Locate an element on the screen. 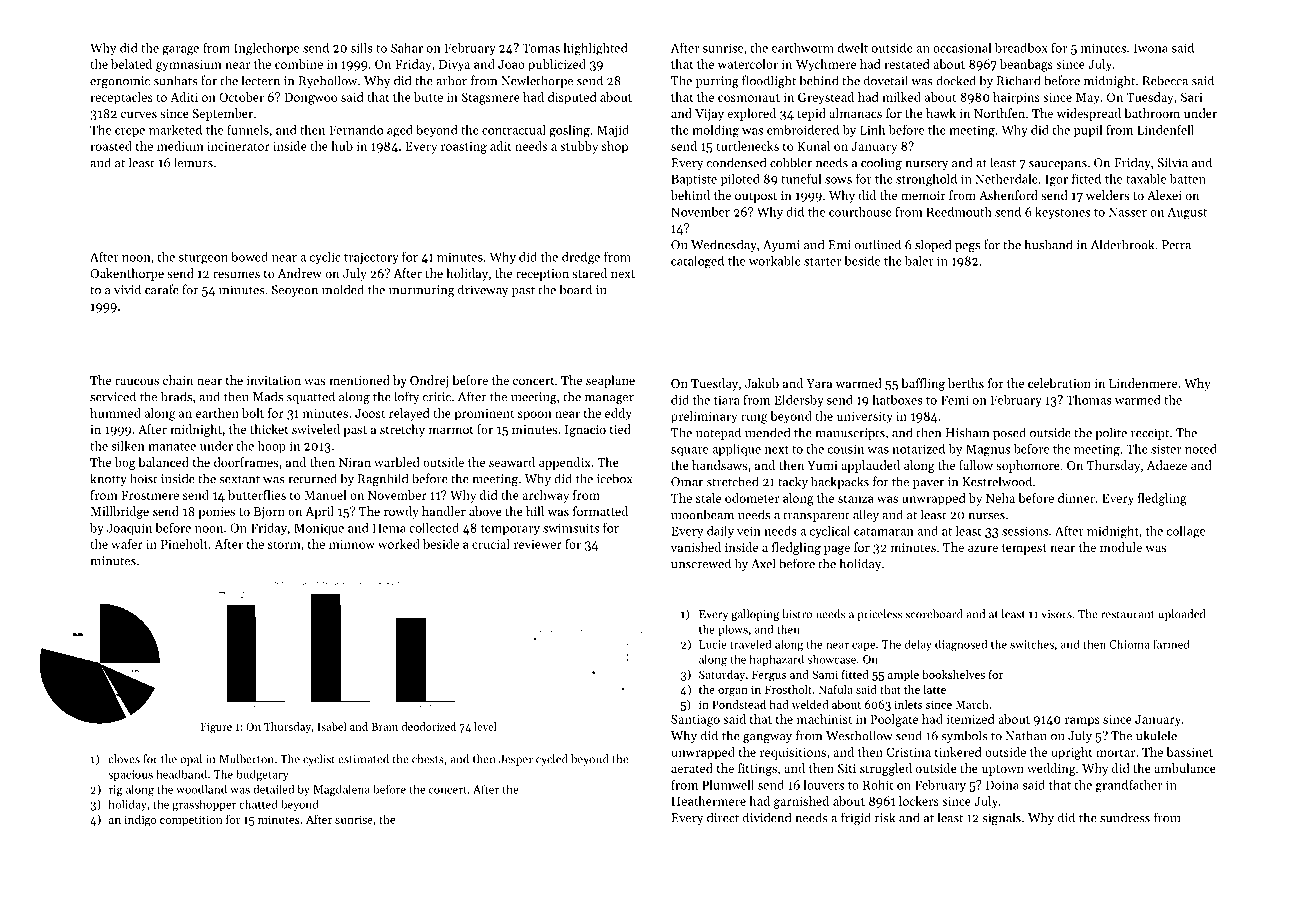  keystones is located at coordinates (1062, 213).
